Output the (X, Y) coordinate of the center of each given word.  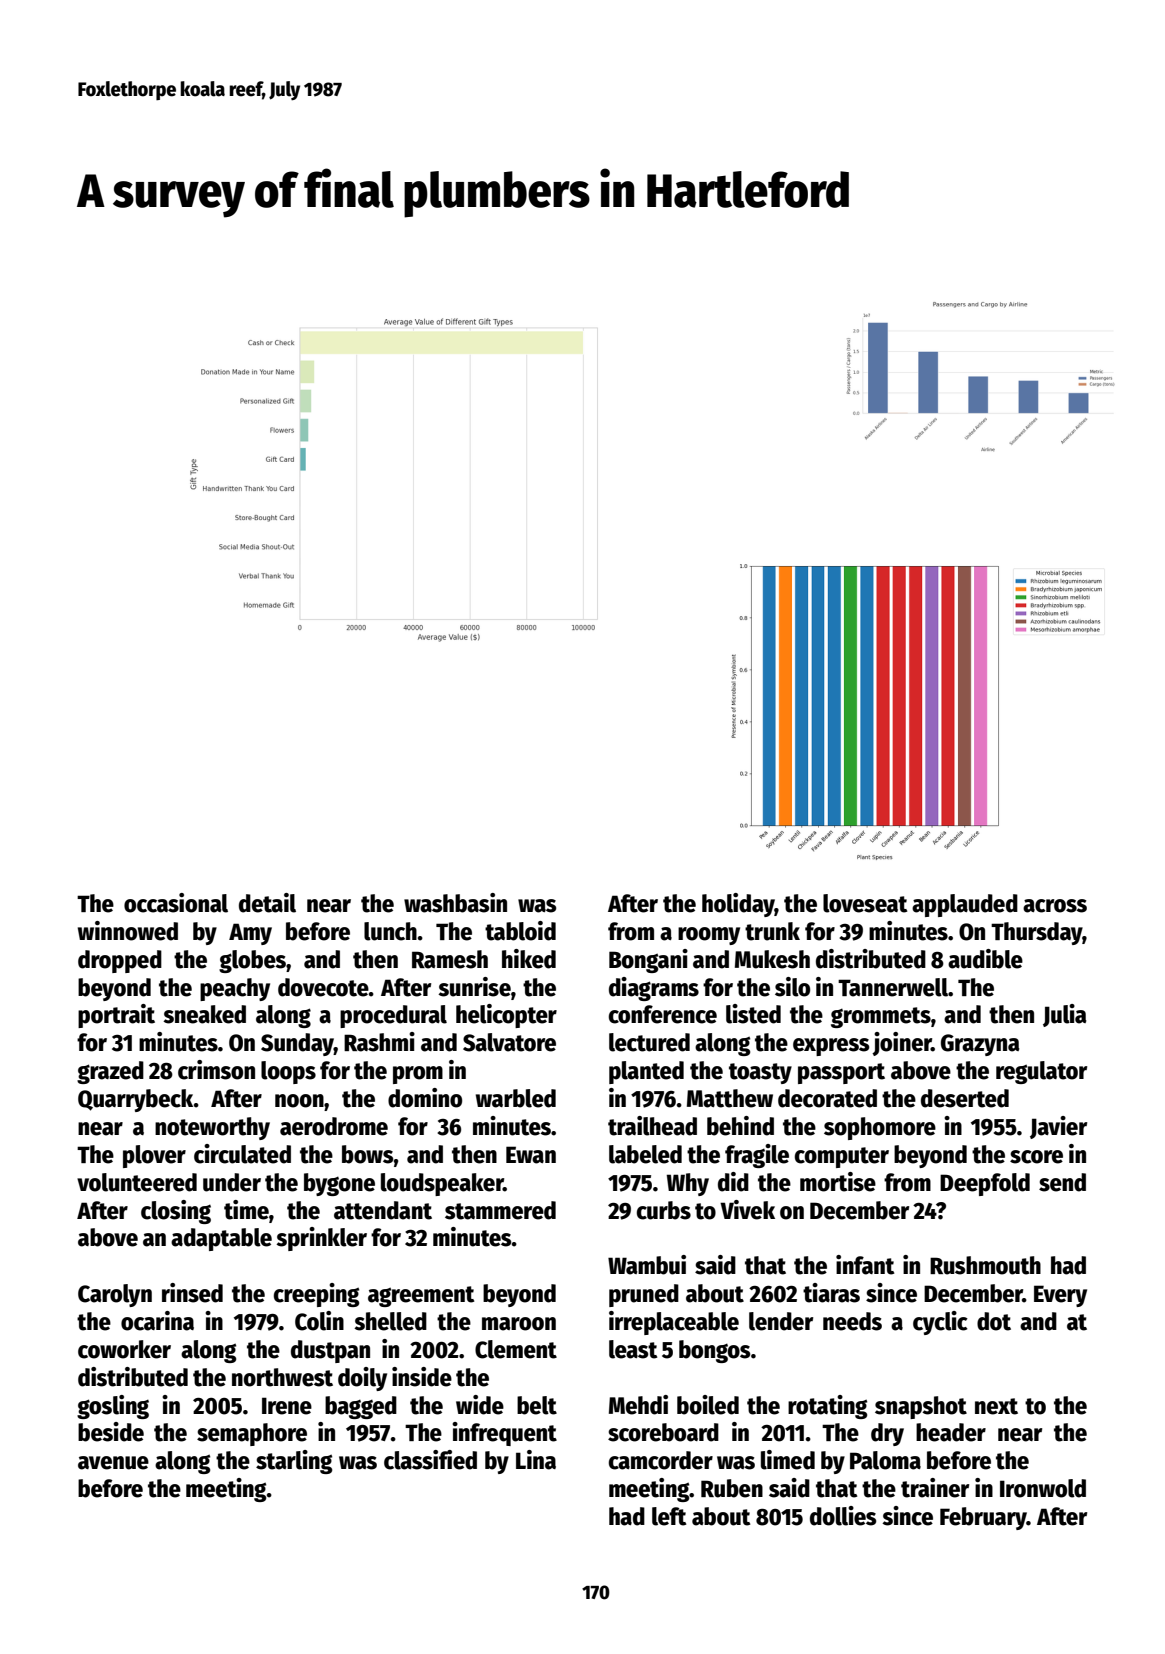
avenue (113, 1463)
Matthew (730, 1098)
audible (985, 959)
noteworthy (212, 1128)
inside (422, 1377)
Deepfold (985, 1184)
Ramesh (450, 959)
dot (994, 1321)
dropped (120, 961)
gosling (113, 1407)
